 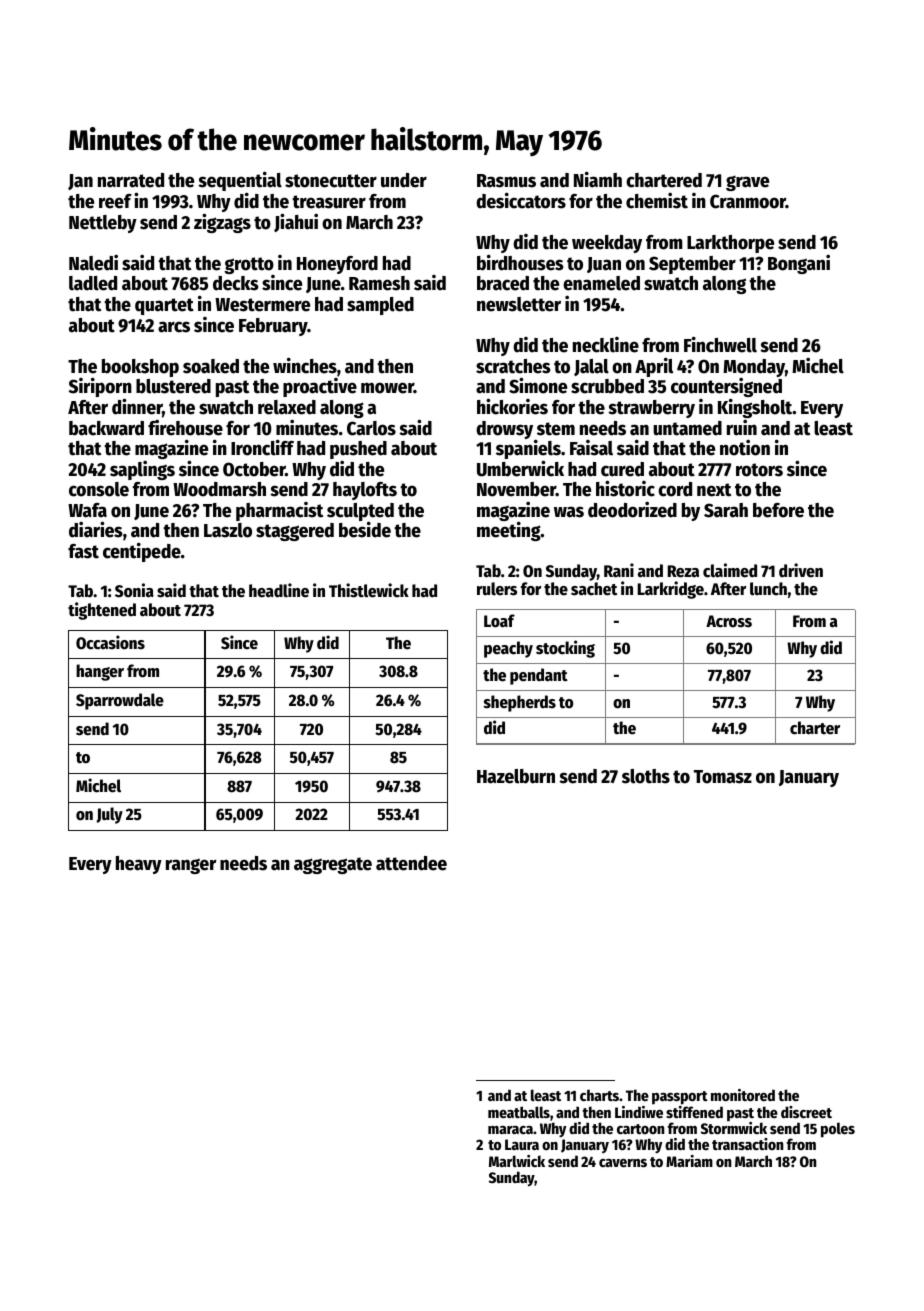 I want to click on heavy, so click(x=139, y=865).
